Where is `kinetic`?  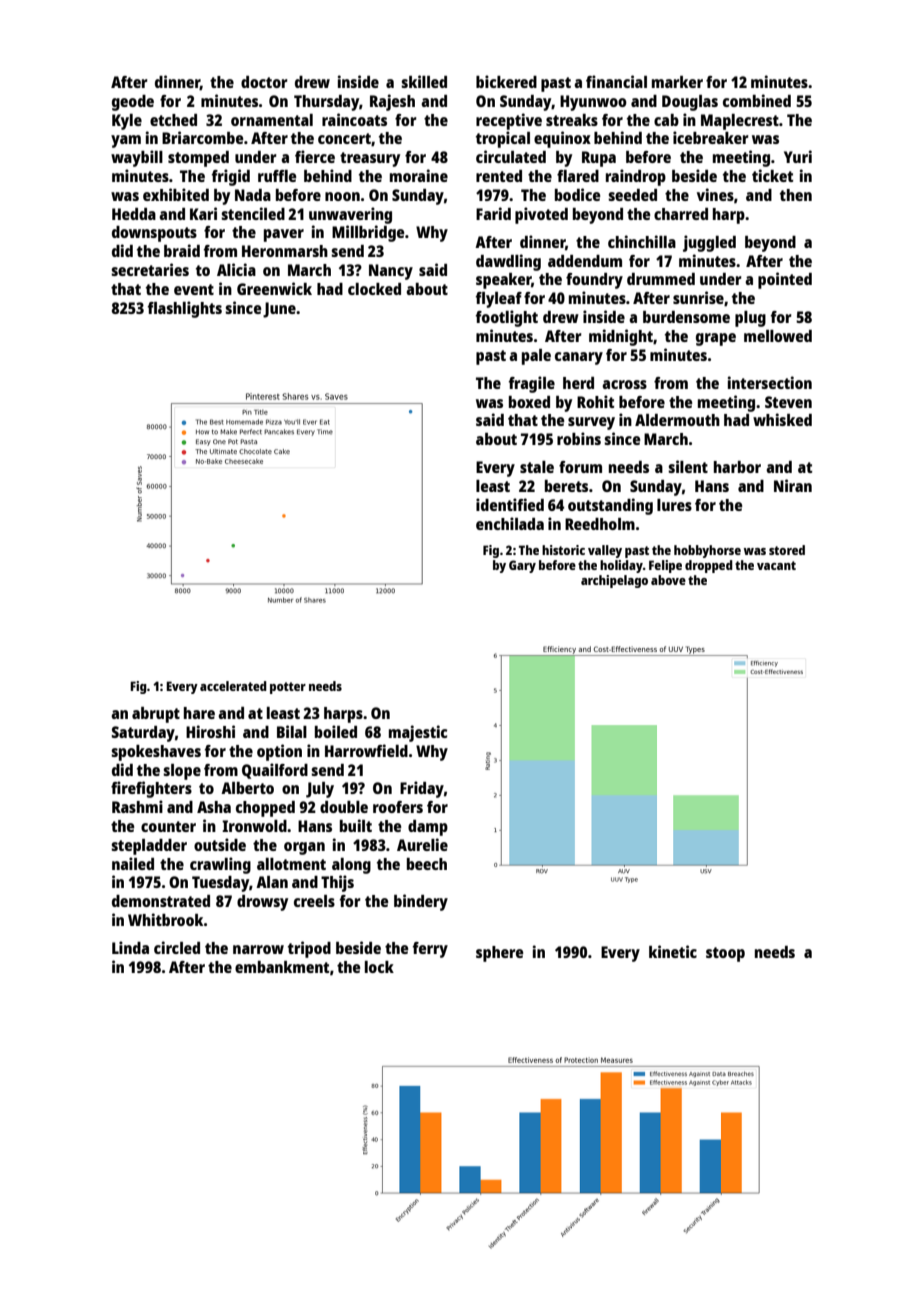
kinetic is located at coordinates (673, 951).
